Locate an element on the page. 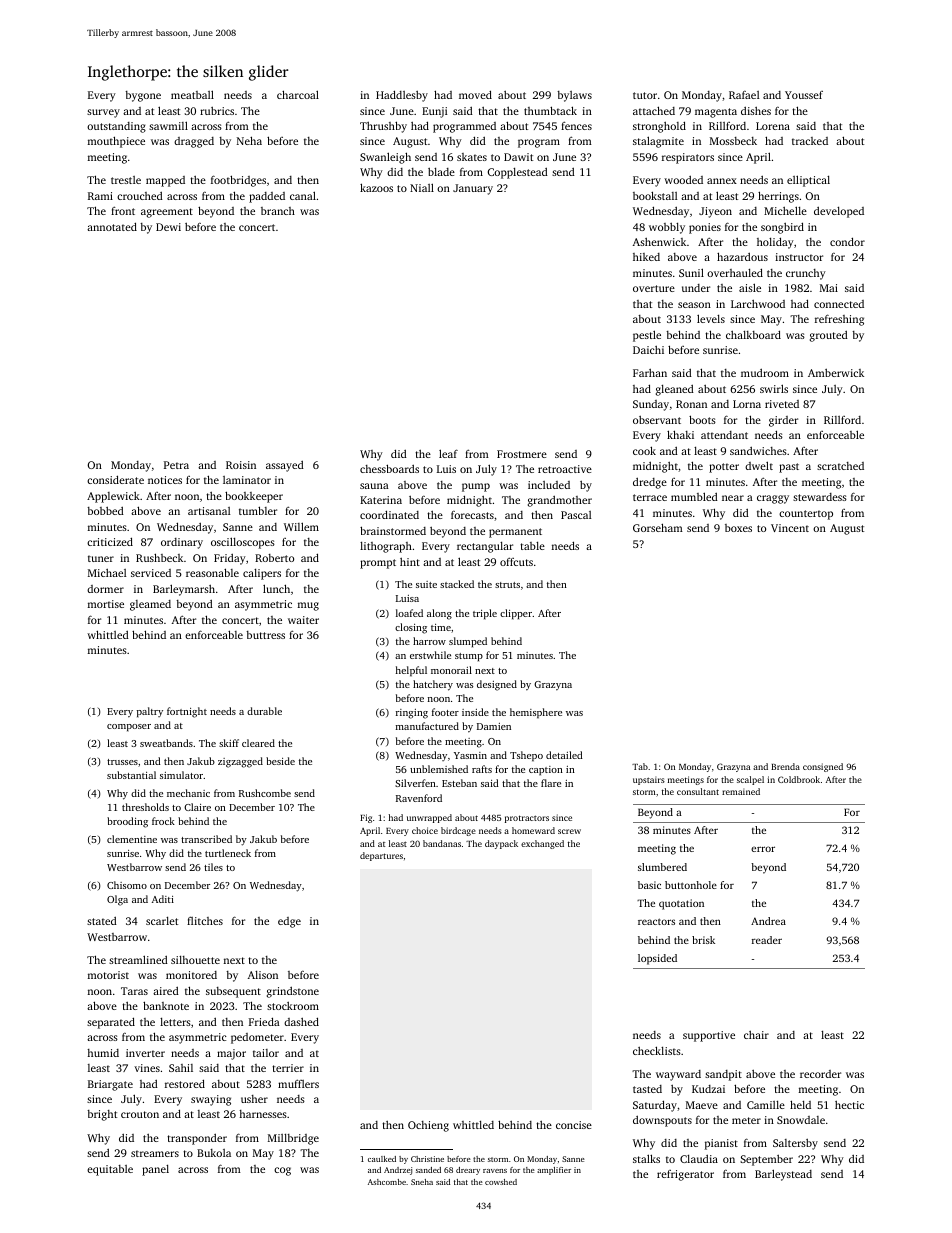  scratched is located at coordinates (840, 466).
